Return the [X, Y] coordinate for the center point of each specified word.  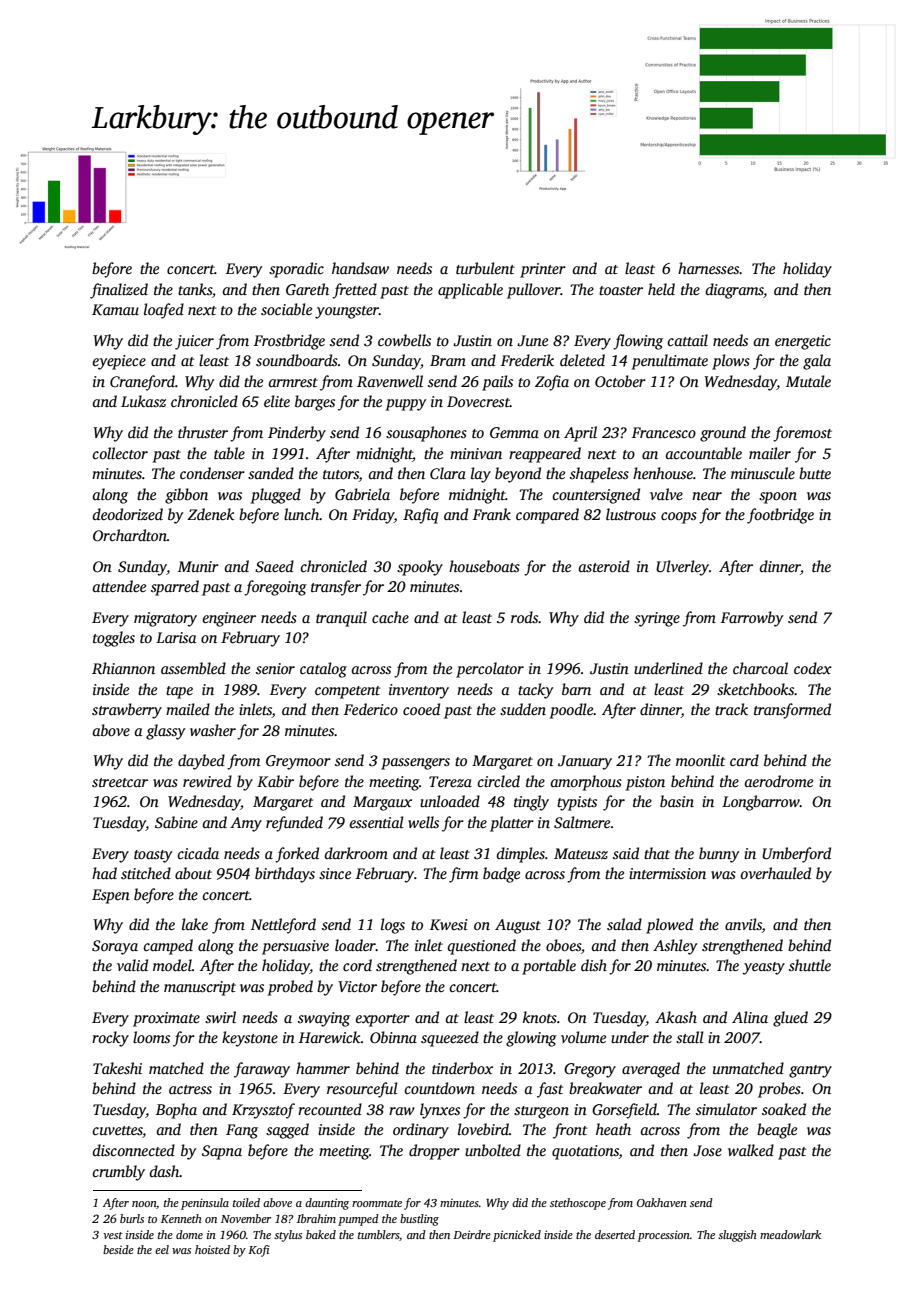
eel [162, 1249]
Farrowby [752, 619]
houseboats [484, 566]
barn [576, 689]
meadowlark [790, 1234]
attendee [119, 586]
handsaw [360, 268]
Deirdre [472, 1234]
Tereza [450, 781]
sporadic [296, 270]
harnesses [708, 268]
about [193, 873]
